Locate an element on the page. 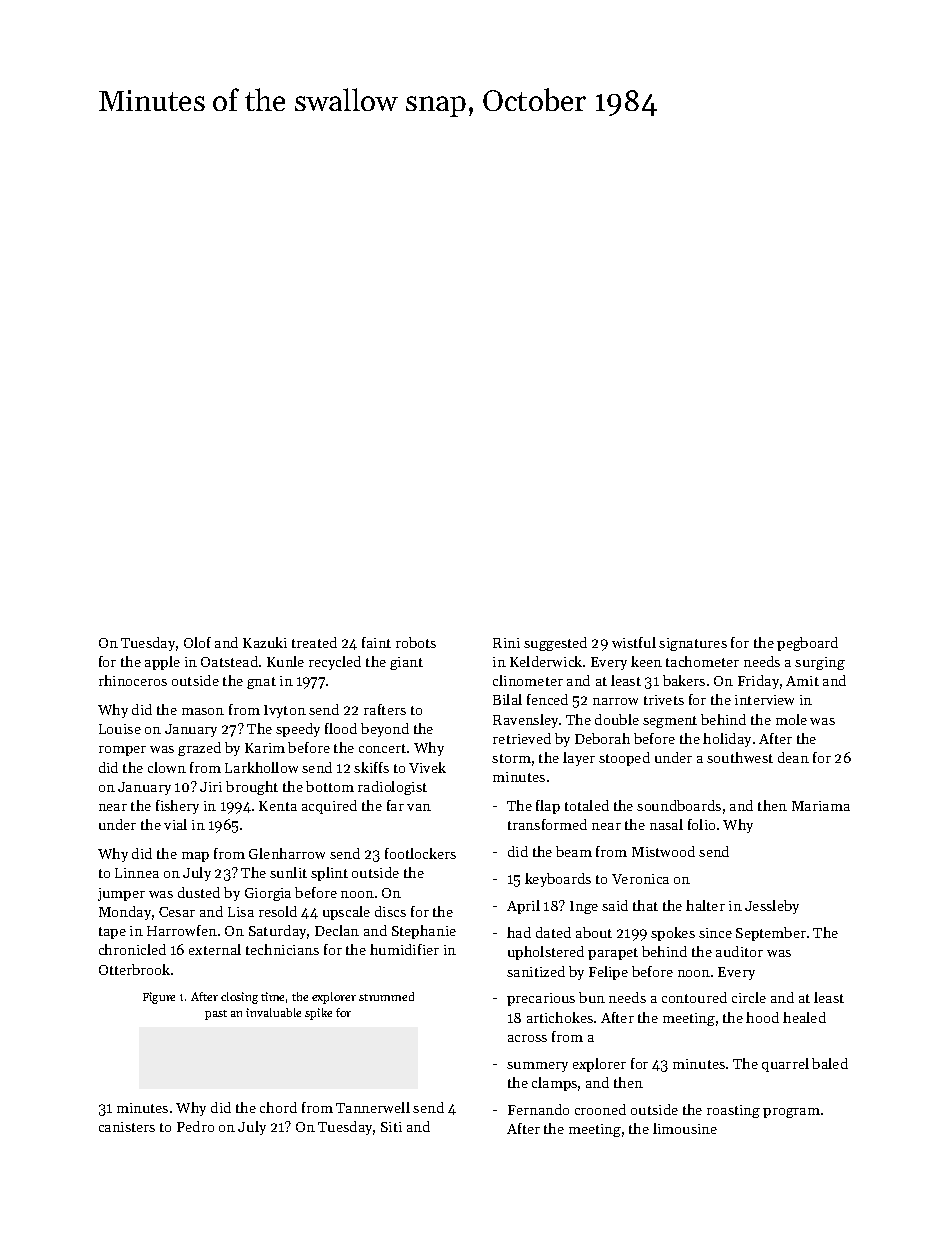 This document has height=1233, width=952. Kenta is located at coordinates (278, 806).
